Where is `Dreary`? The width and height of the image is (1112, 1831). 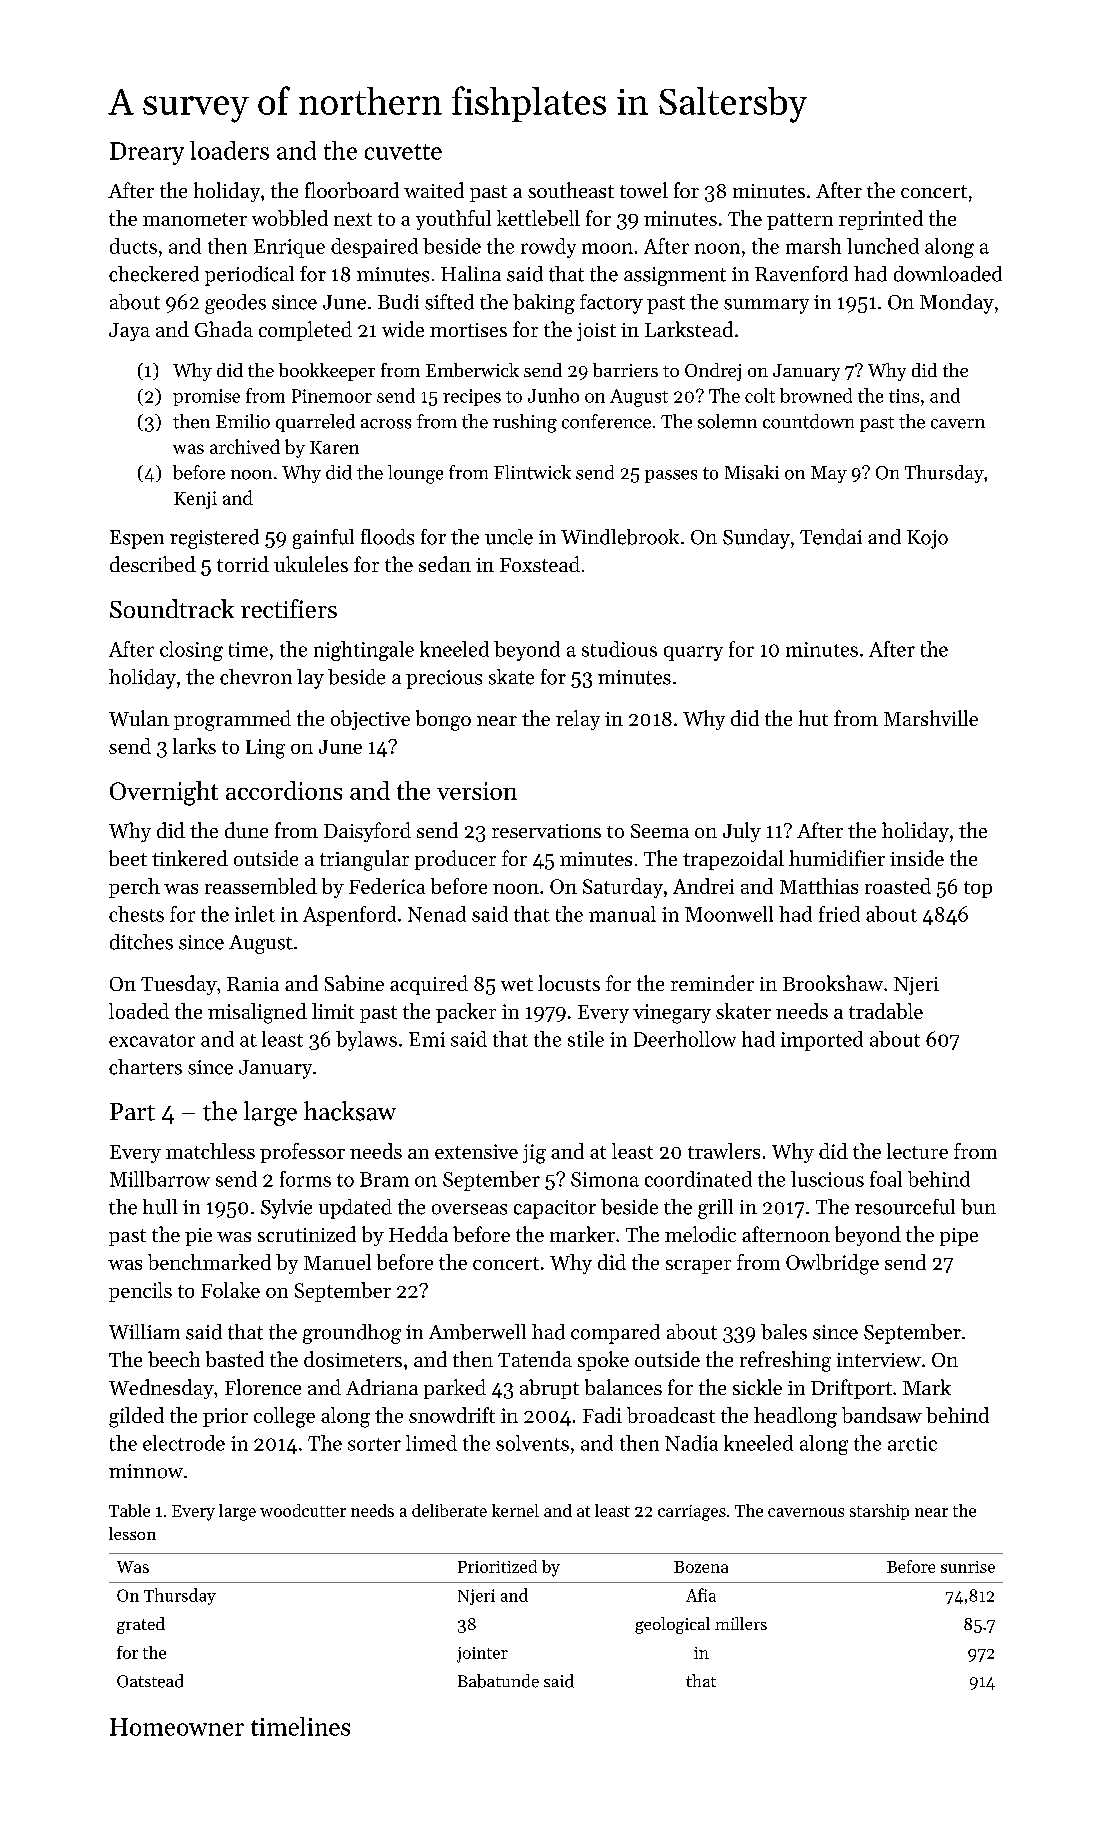 Dreary is located at coordinates (147, 153).
